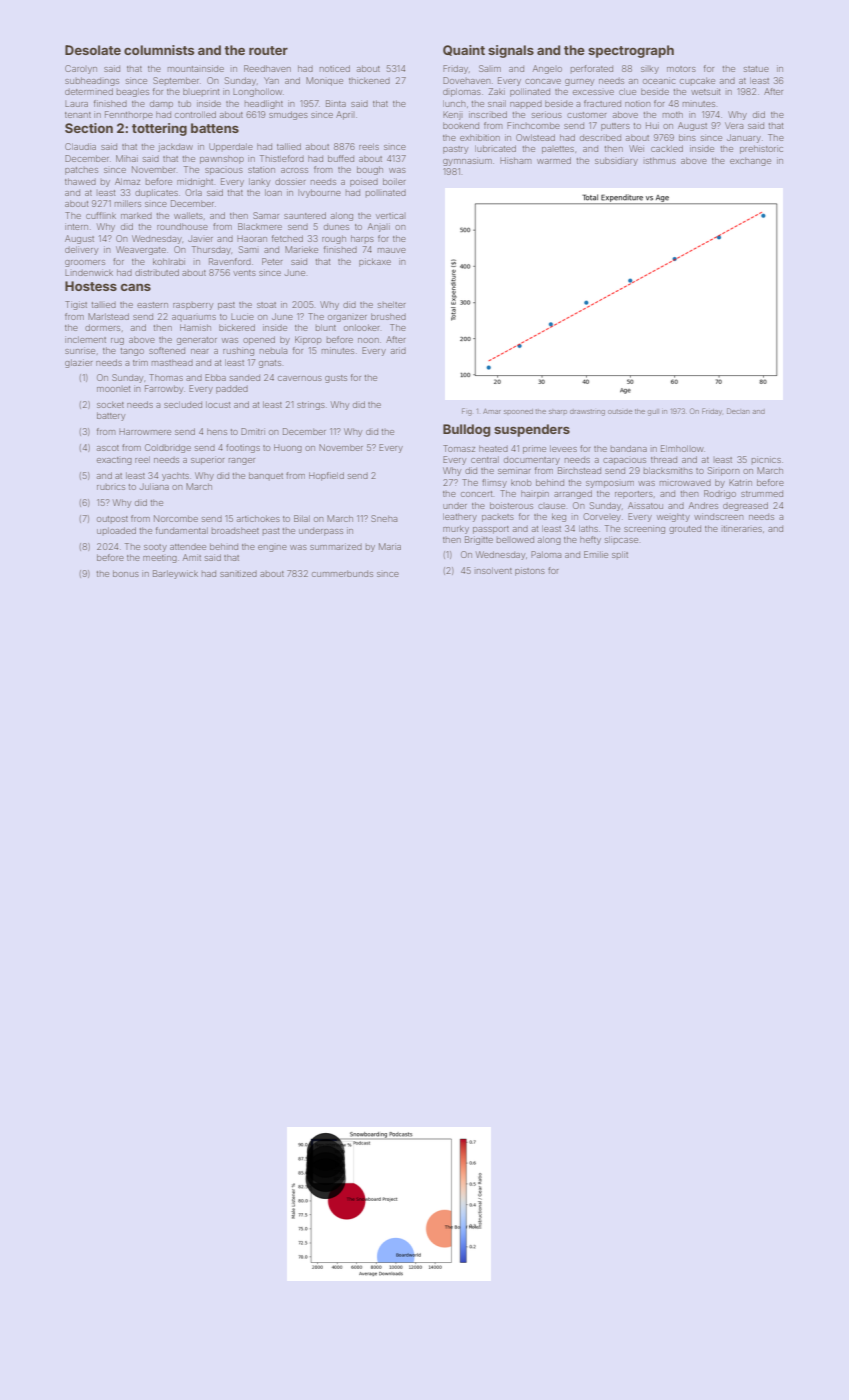 The width and height of the document is (849, 1400). Describe the element at coordinates (653, 412) in the document. I see `gull` at that location.
